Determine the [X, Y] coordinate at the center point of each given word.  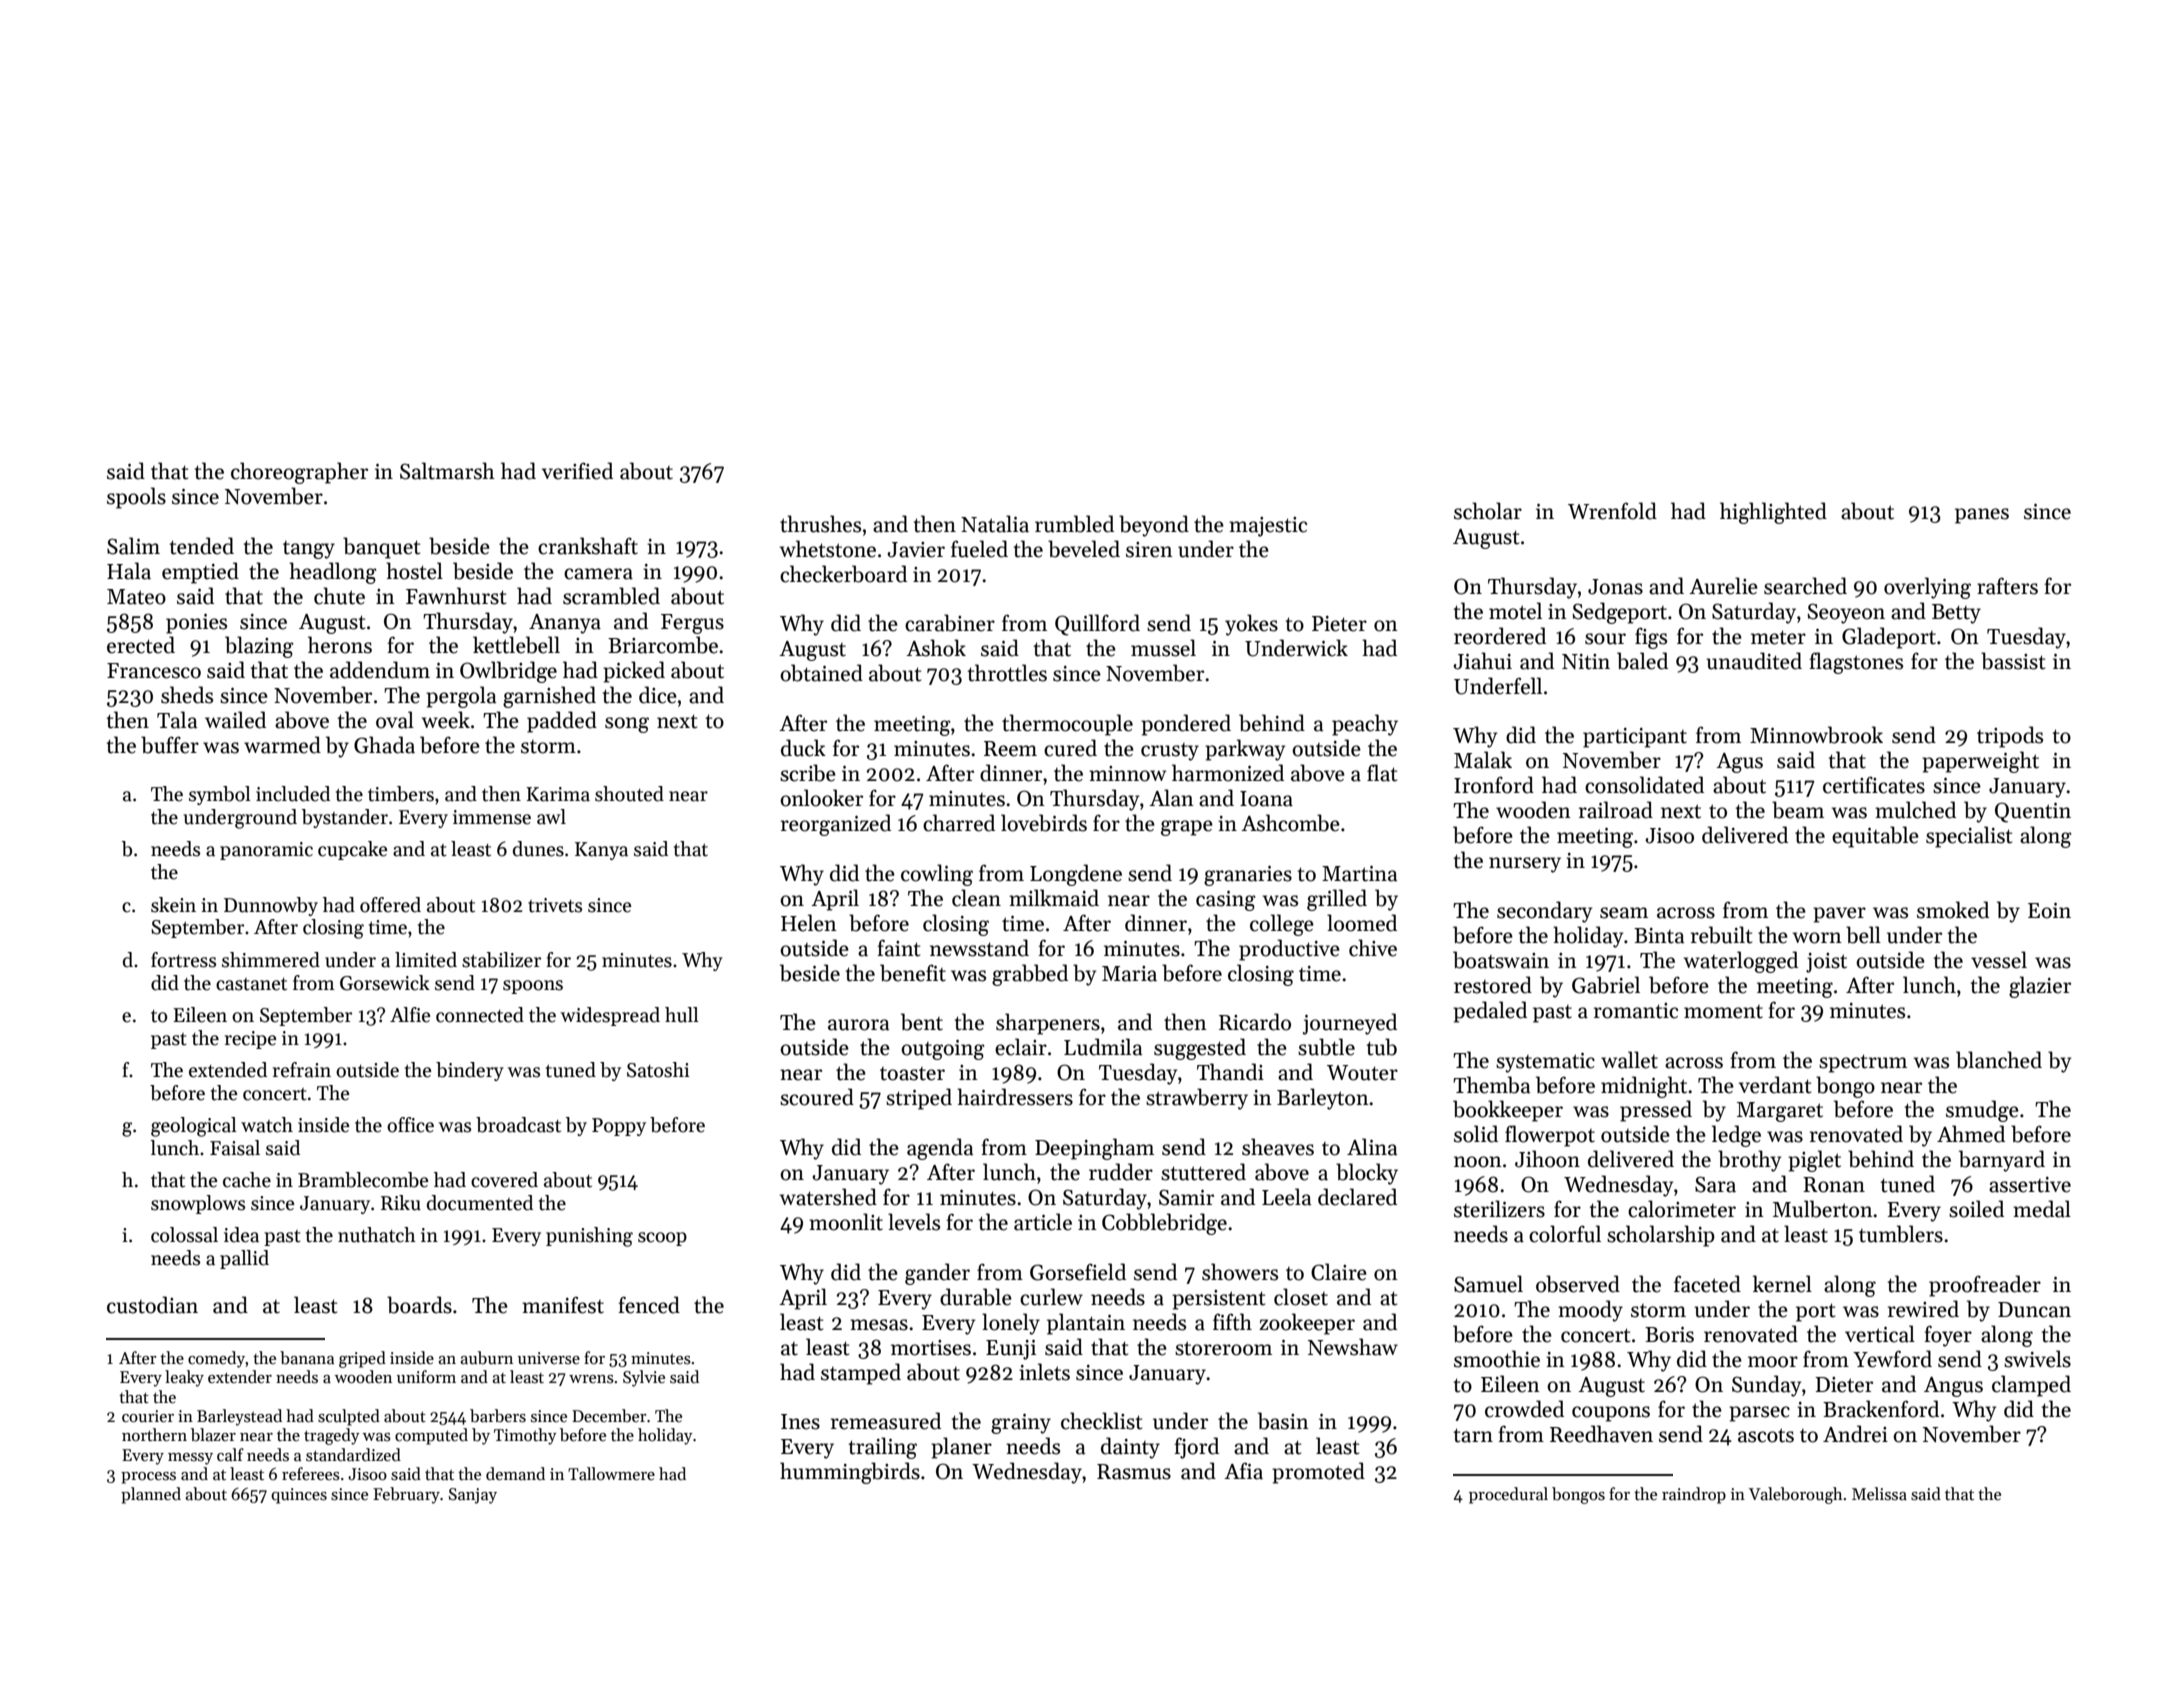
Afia [1243, 1471]
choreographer [299, 473]
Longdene [1076, 875]
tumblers [1901, 1234]
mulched [1915, 810]
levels [914, 1222]
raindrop [1694, 1495]
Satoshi [658, 1070]
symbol [220, 795]
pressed [1656, 1111]
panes [1982, 516]
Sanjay [473, 1496]
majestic [1268, 527]
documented [480, 1203]
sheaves [1278, 1147]
